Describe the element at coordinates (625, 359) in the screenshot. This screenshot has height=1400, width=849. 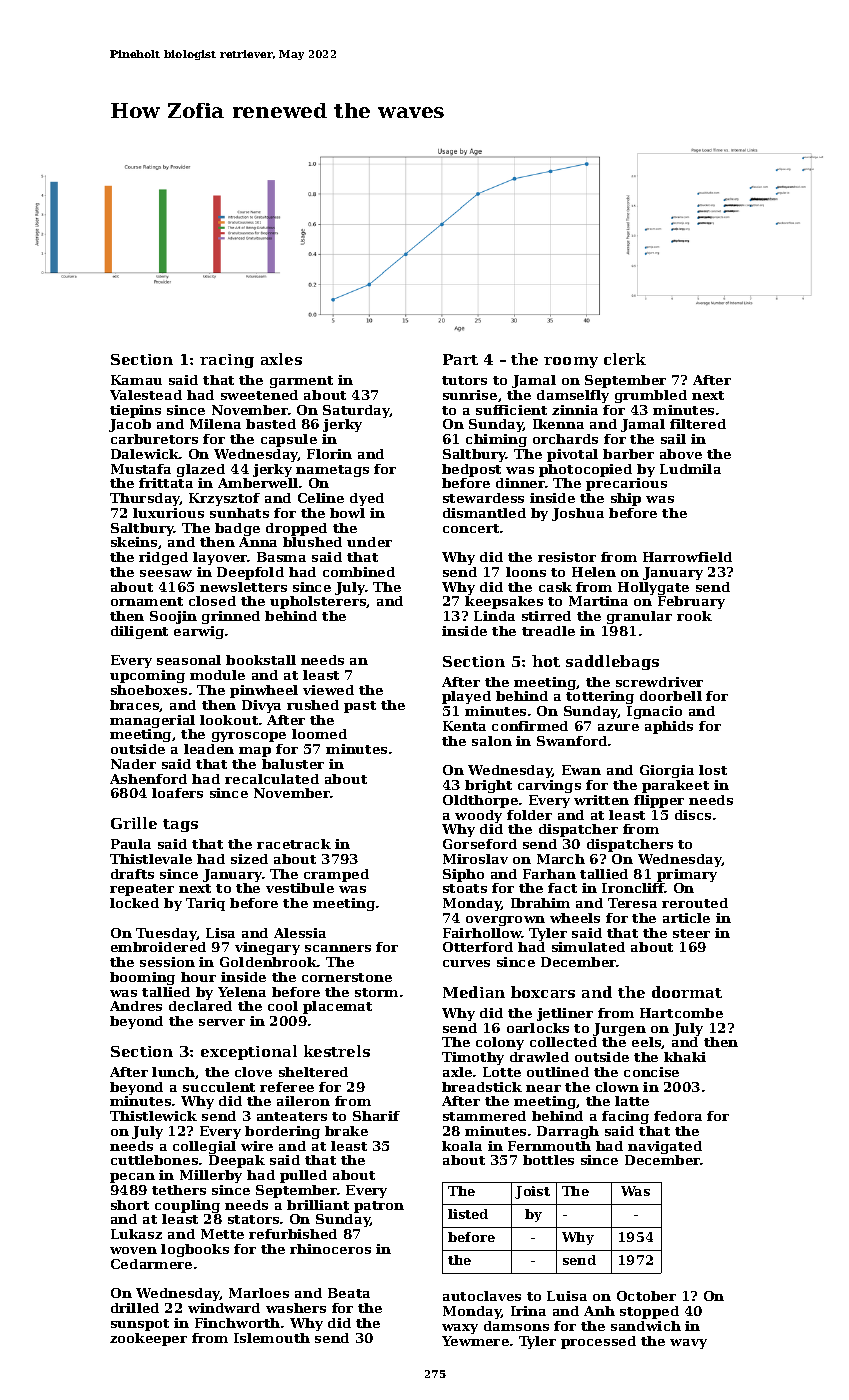
I see `clerk` at that location.
